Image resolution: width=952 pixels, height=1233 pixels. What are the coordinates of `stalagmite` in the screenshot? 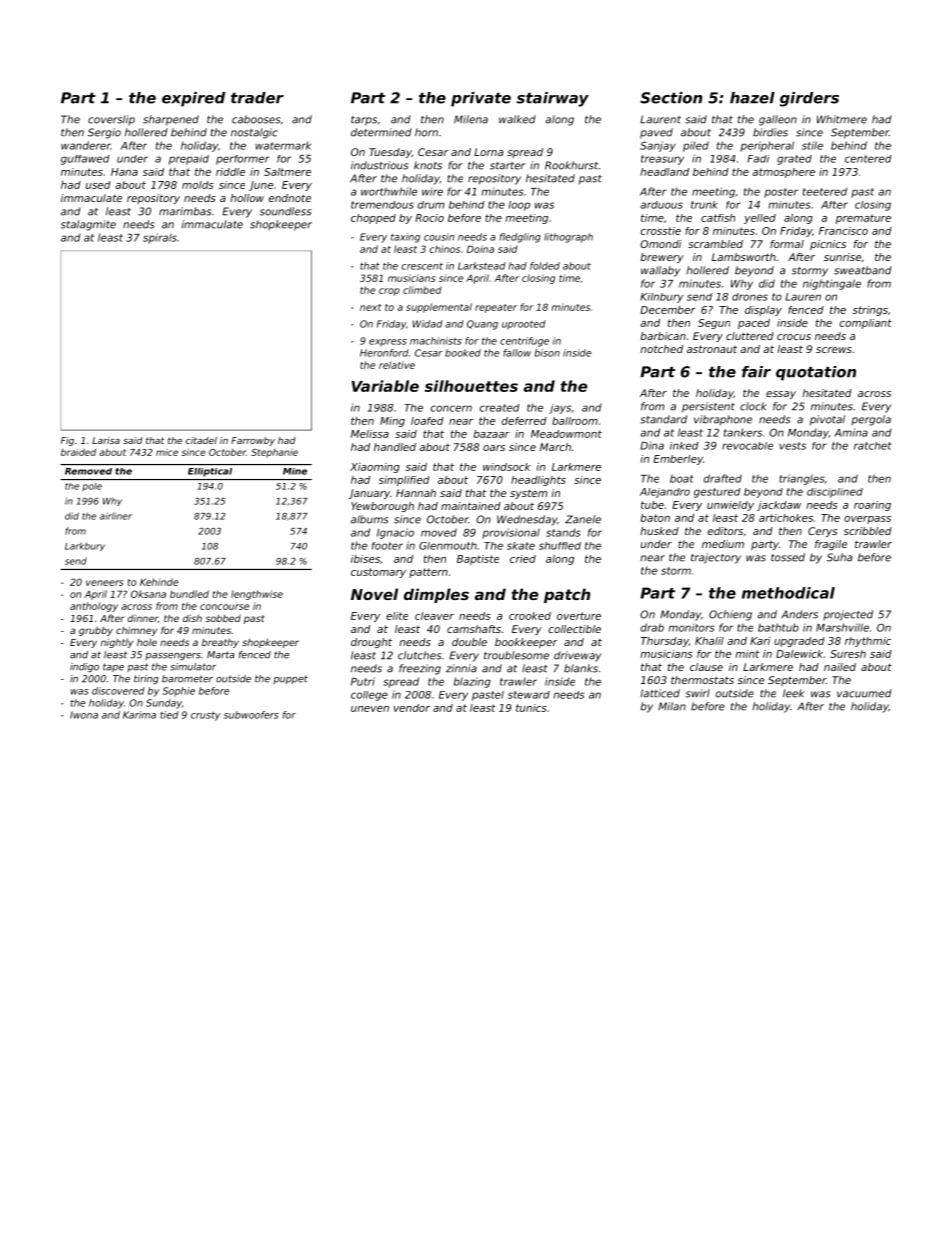 It's located at (88, 225).
